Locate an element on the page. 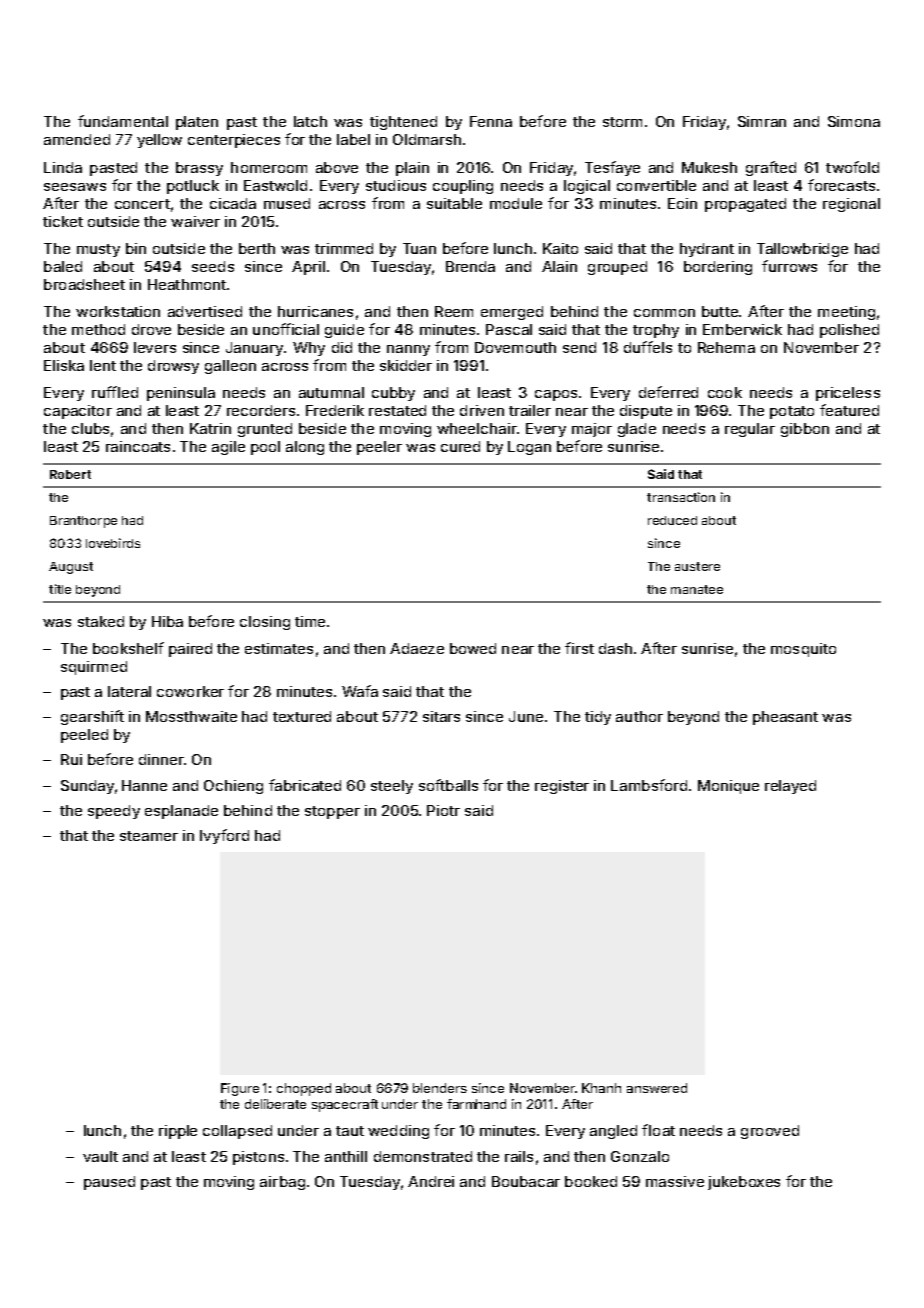 The image size is (924, 1308). answered is located at coordinates (657, 1088).
